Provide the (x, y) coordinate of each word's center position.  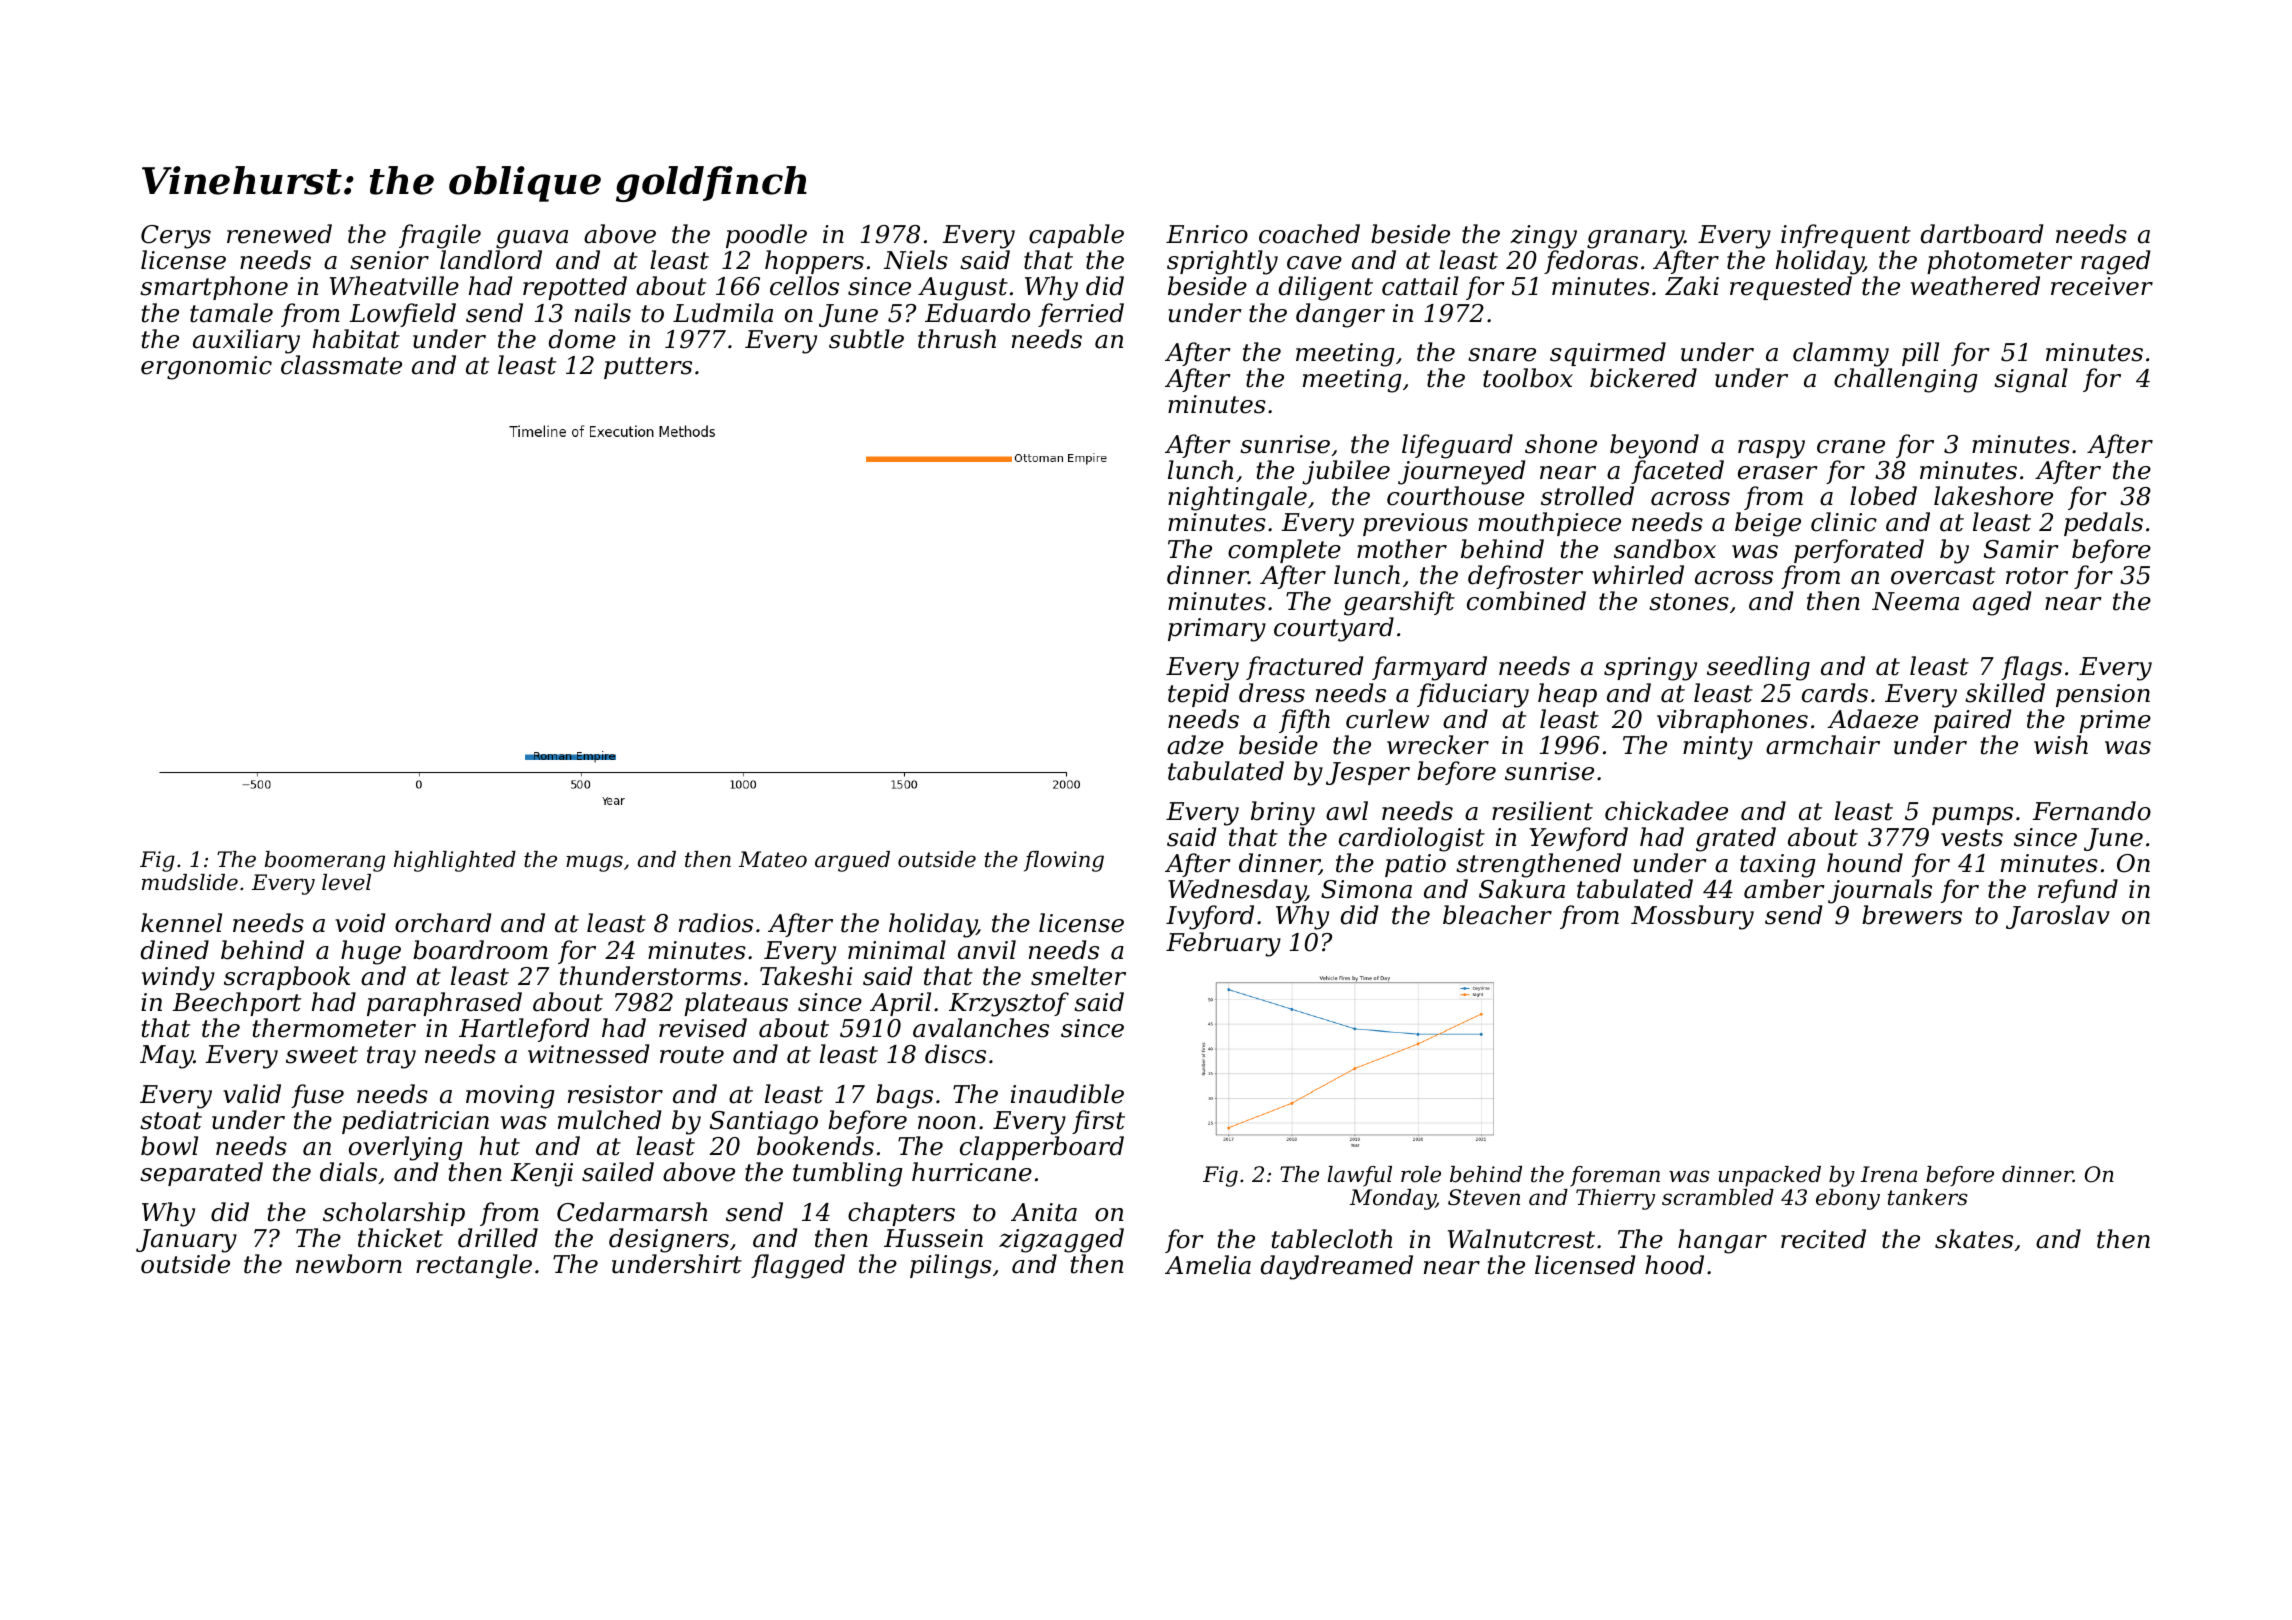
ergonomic (206, 368)
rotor (2037, 576)
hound (1865, 863)
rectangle (474, 1266)
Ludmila (723, 313)
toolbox (1528, 378)
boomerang (325, 861)
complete (1284, 551)
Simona (1366, 889)
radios (716, 923)
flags (2031, 668)
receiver (2102, 286)
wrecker (1438, 745)
